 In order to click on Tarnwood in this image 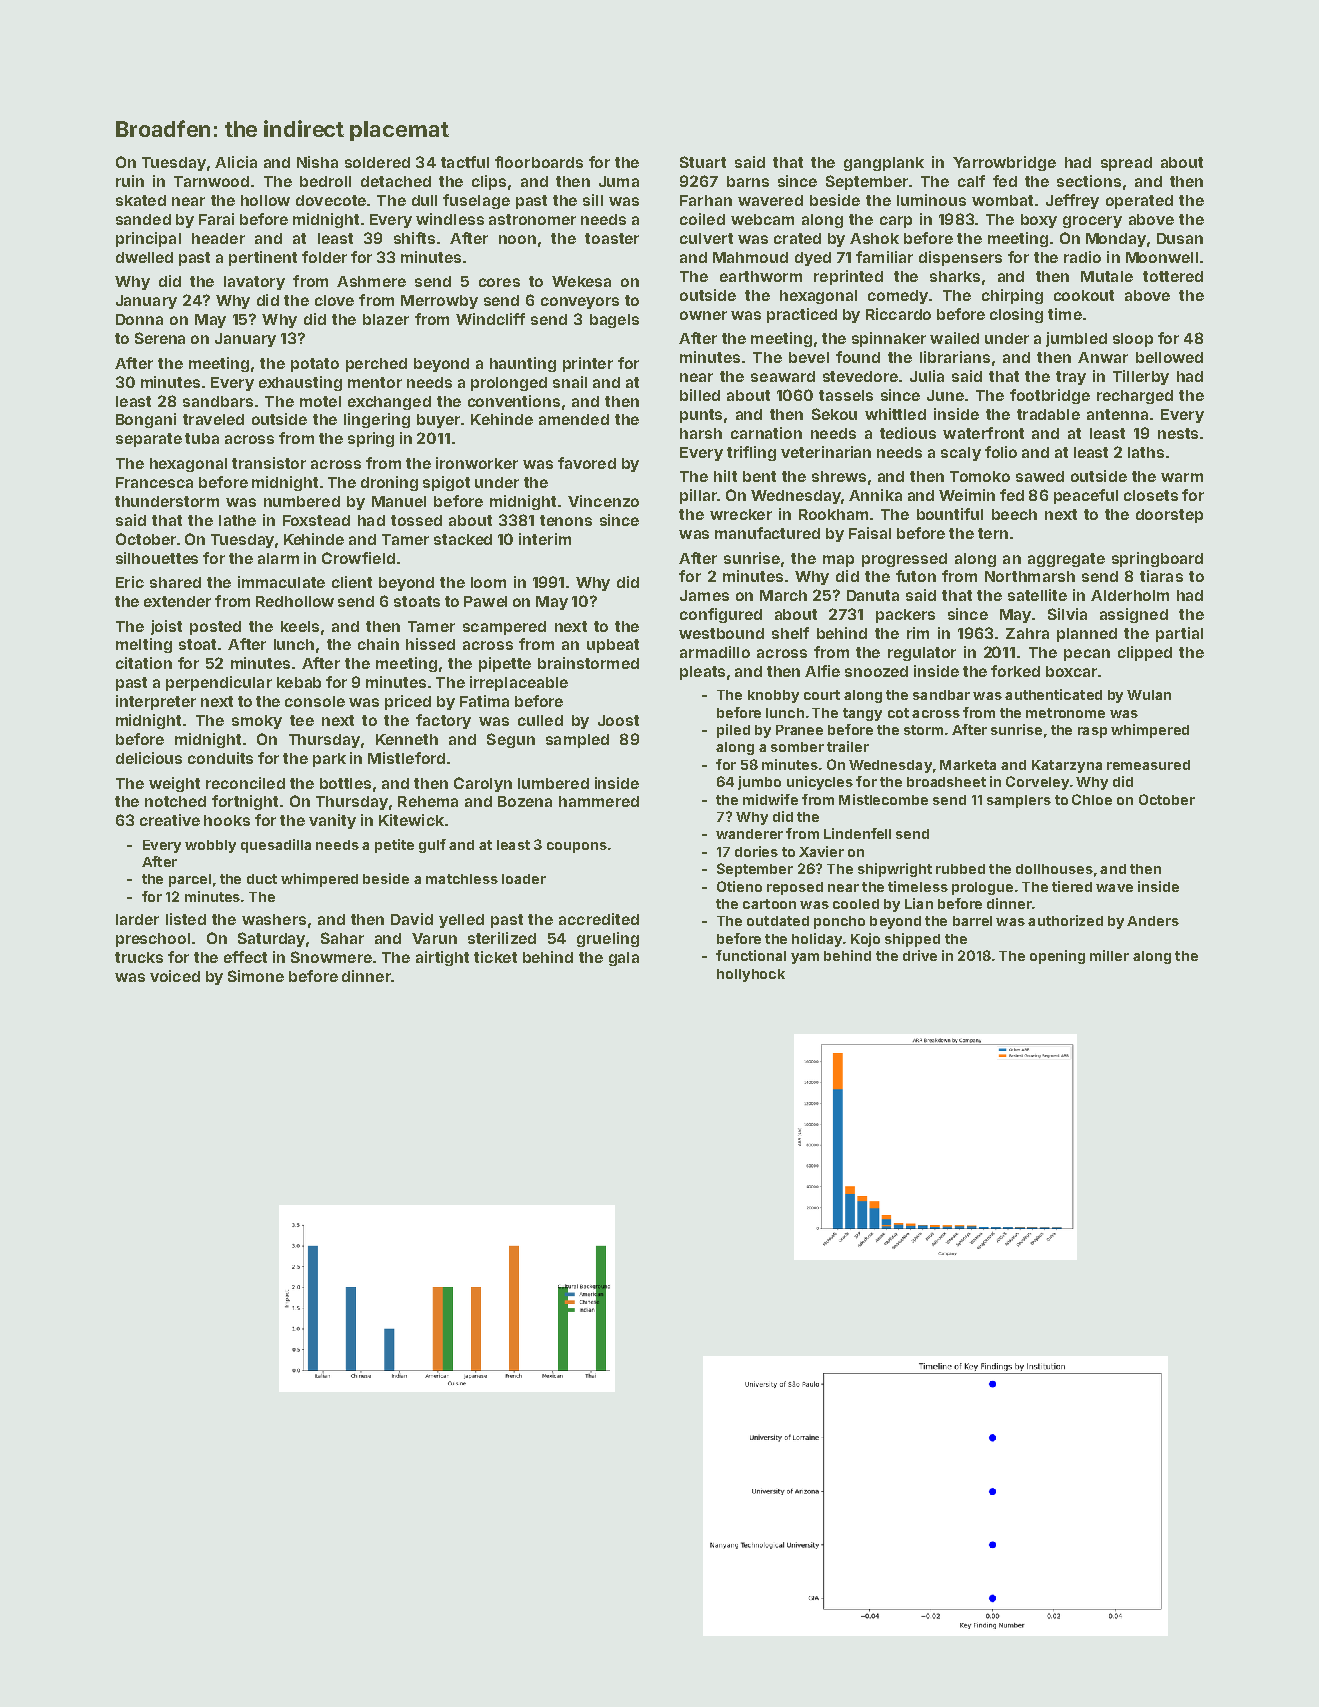, I will do `click(211, 181)`.
